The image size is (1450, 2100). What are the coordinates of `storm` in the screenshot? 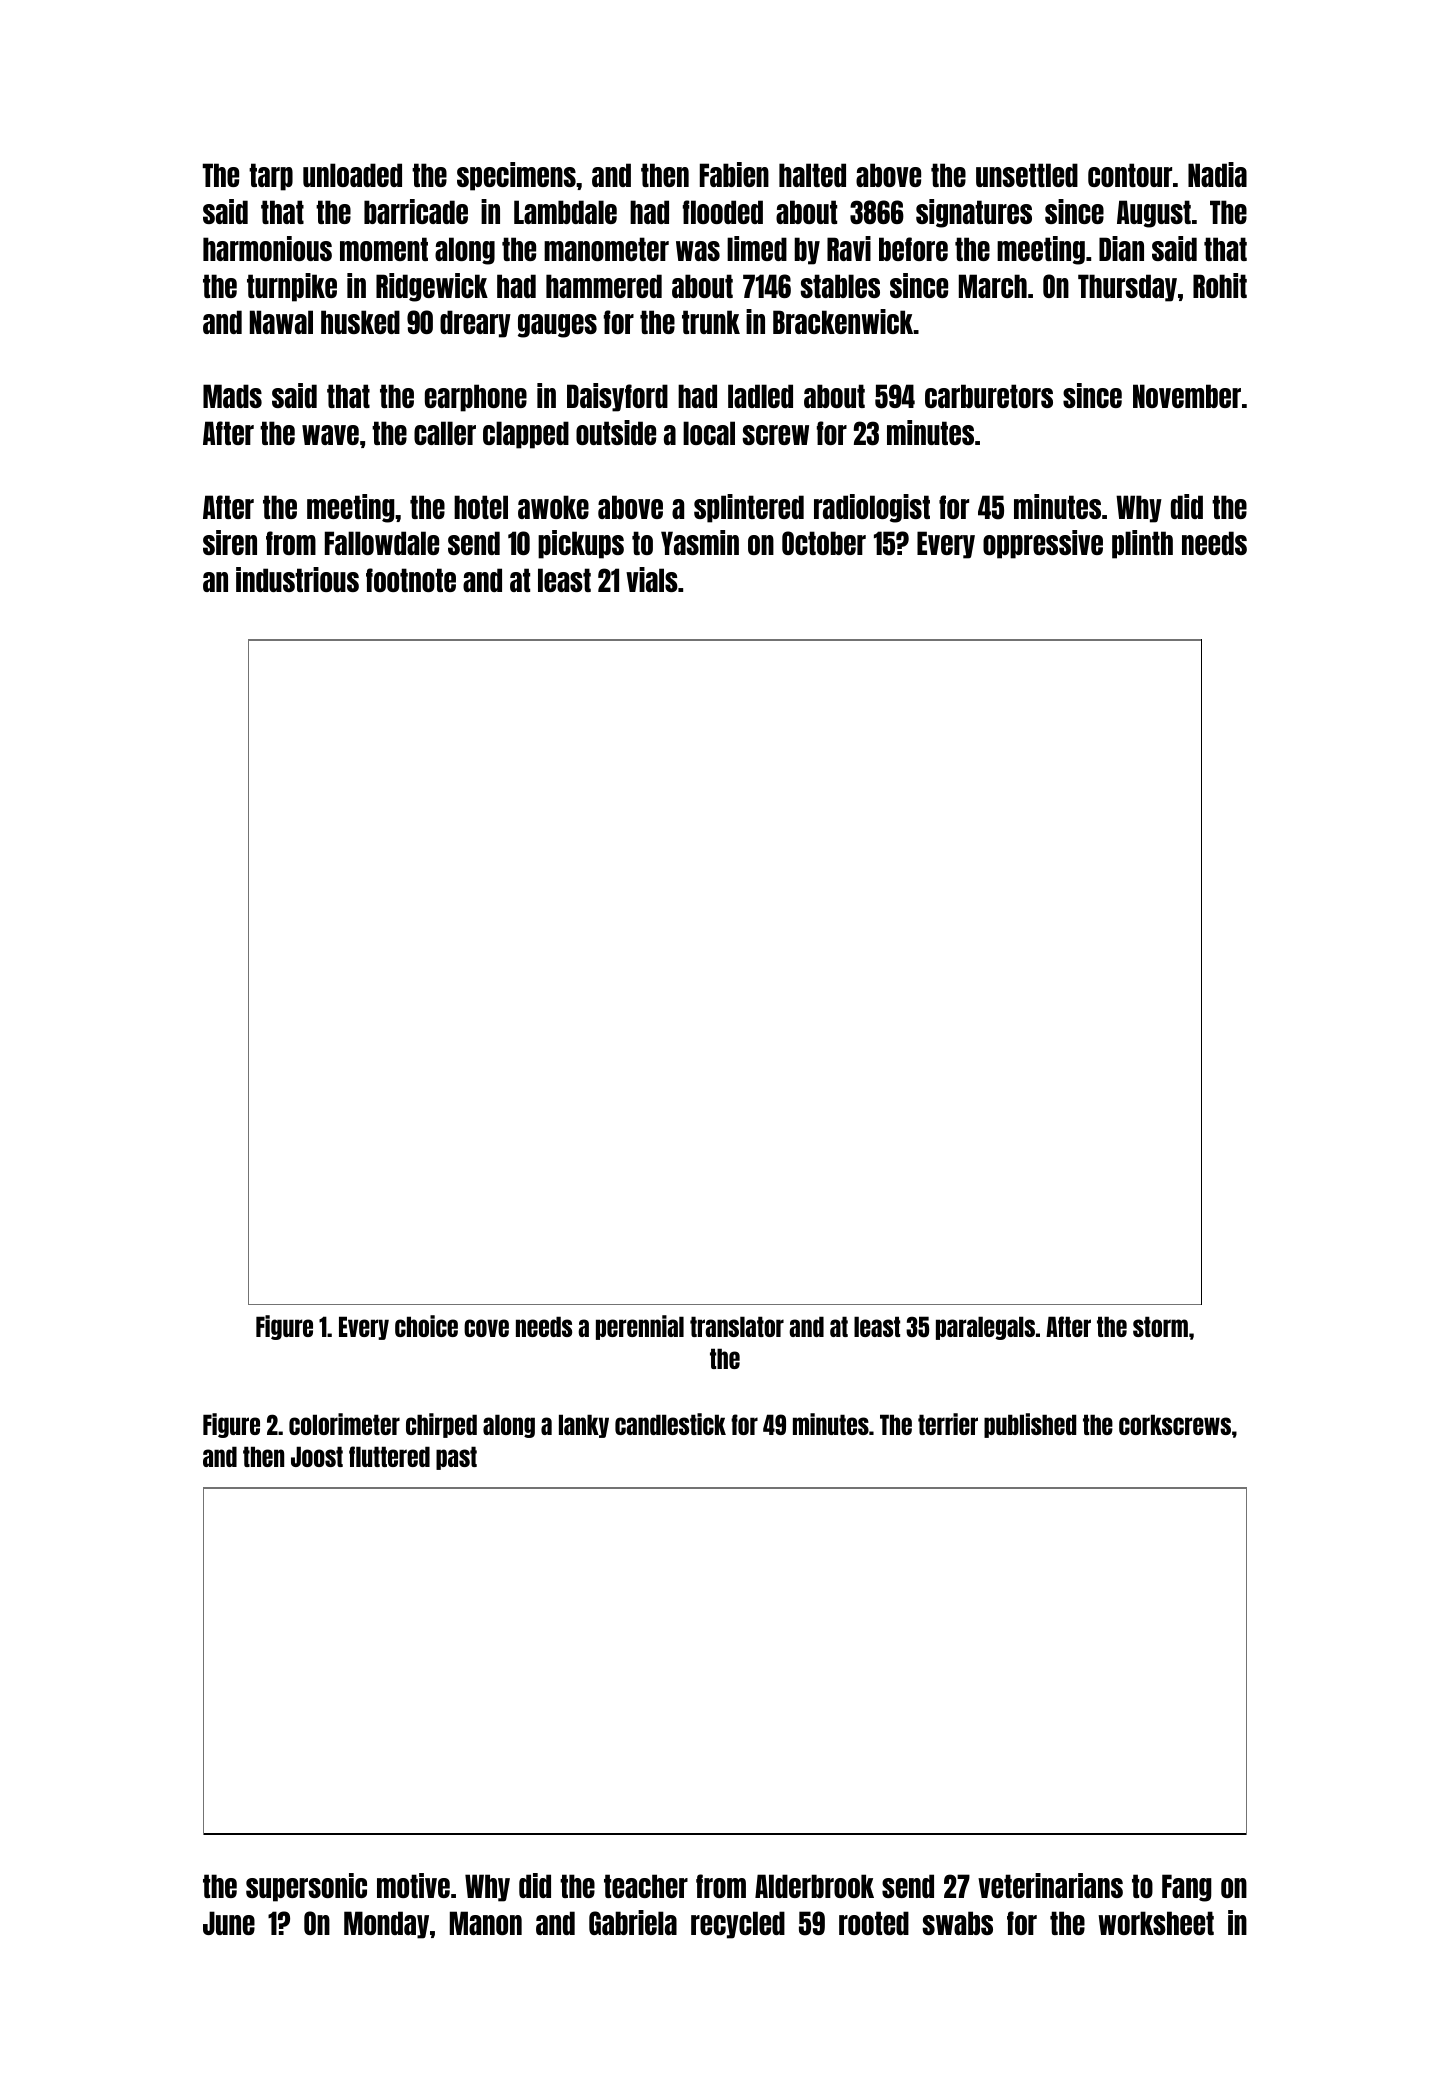 It's located at (1160, 1326).
